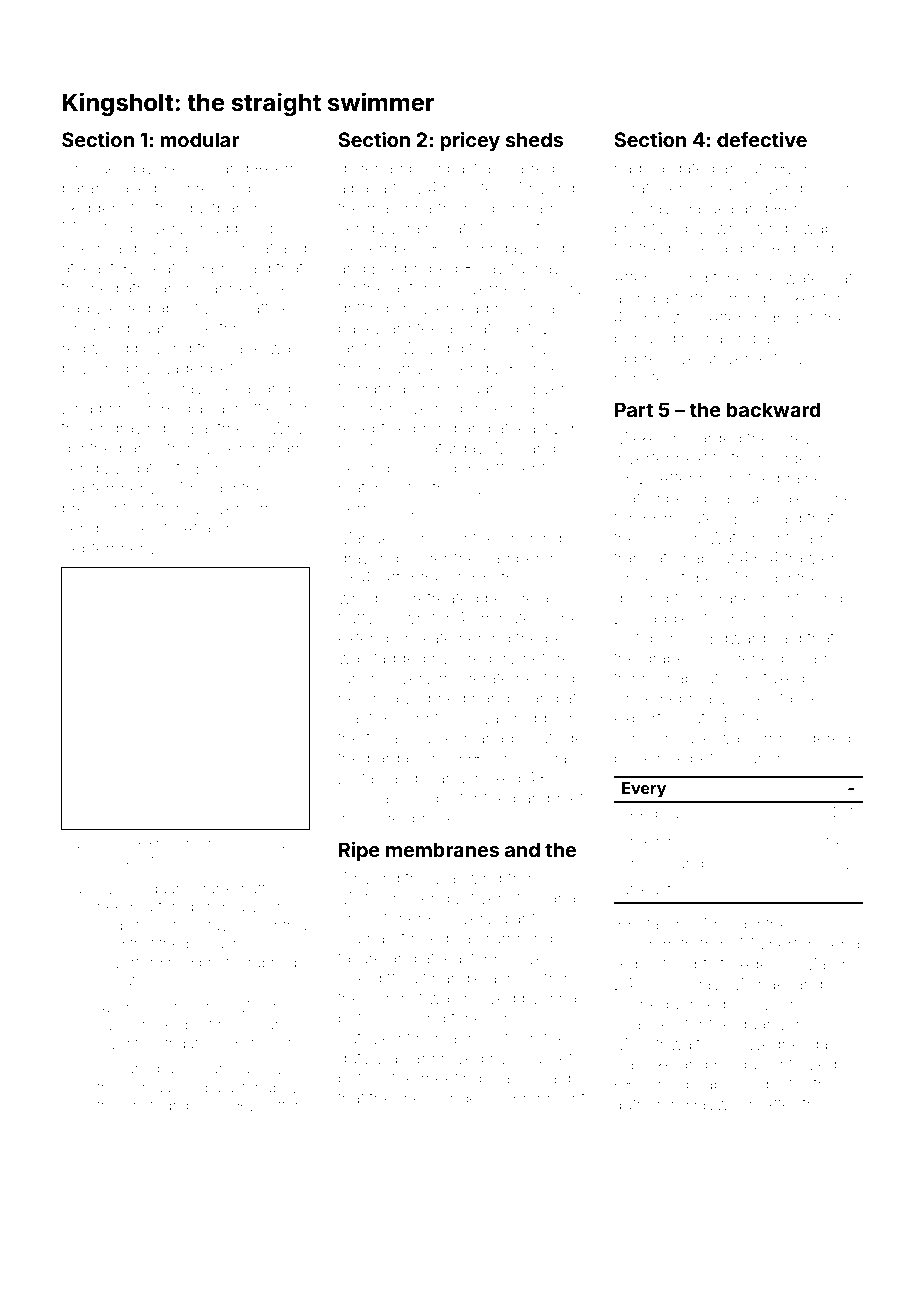 The width and height of the page is (924, 1308). Describe the element at coordinates (190, 167) in the page. I see `Ferenc` at that location.
